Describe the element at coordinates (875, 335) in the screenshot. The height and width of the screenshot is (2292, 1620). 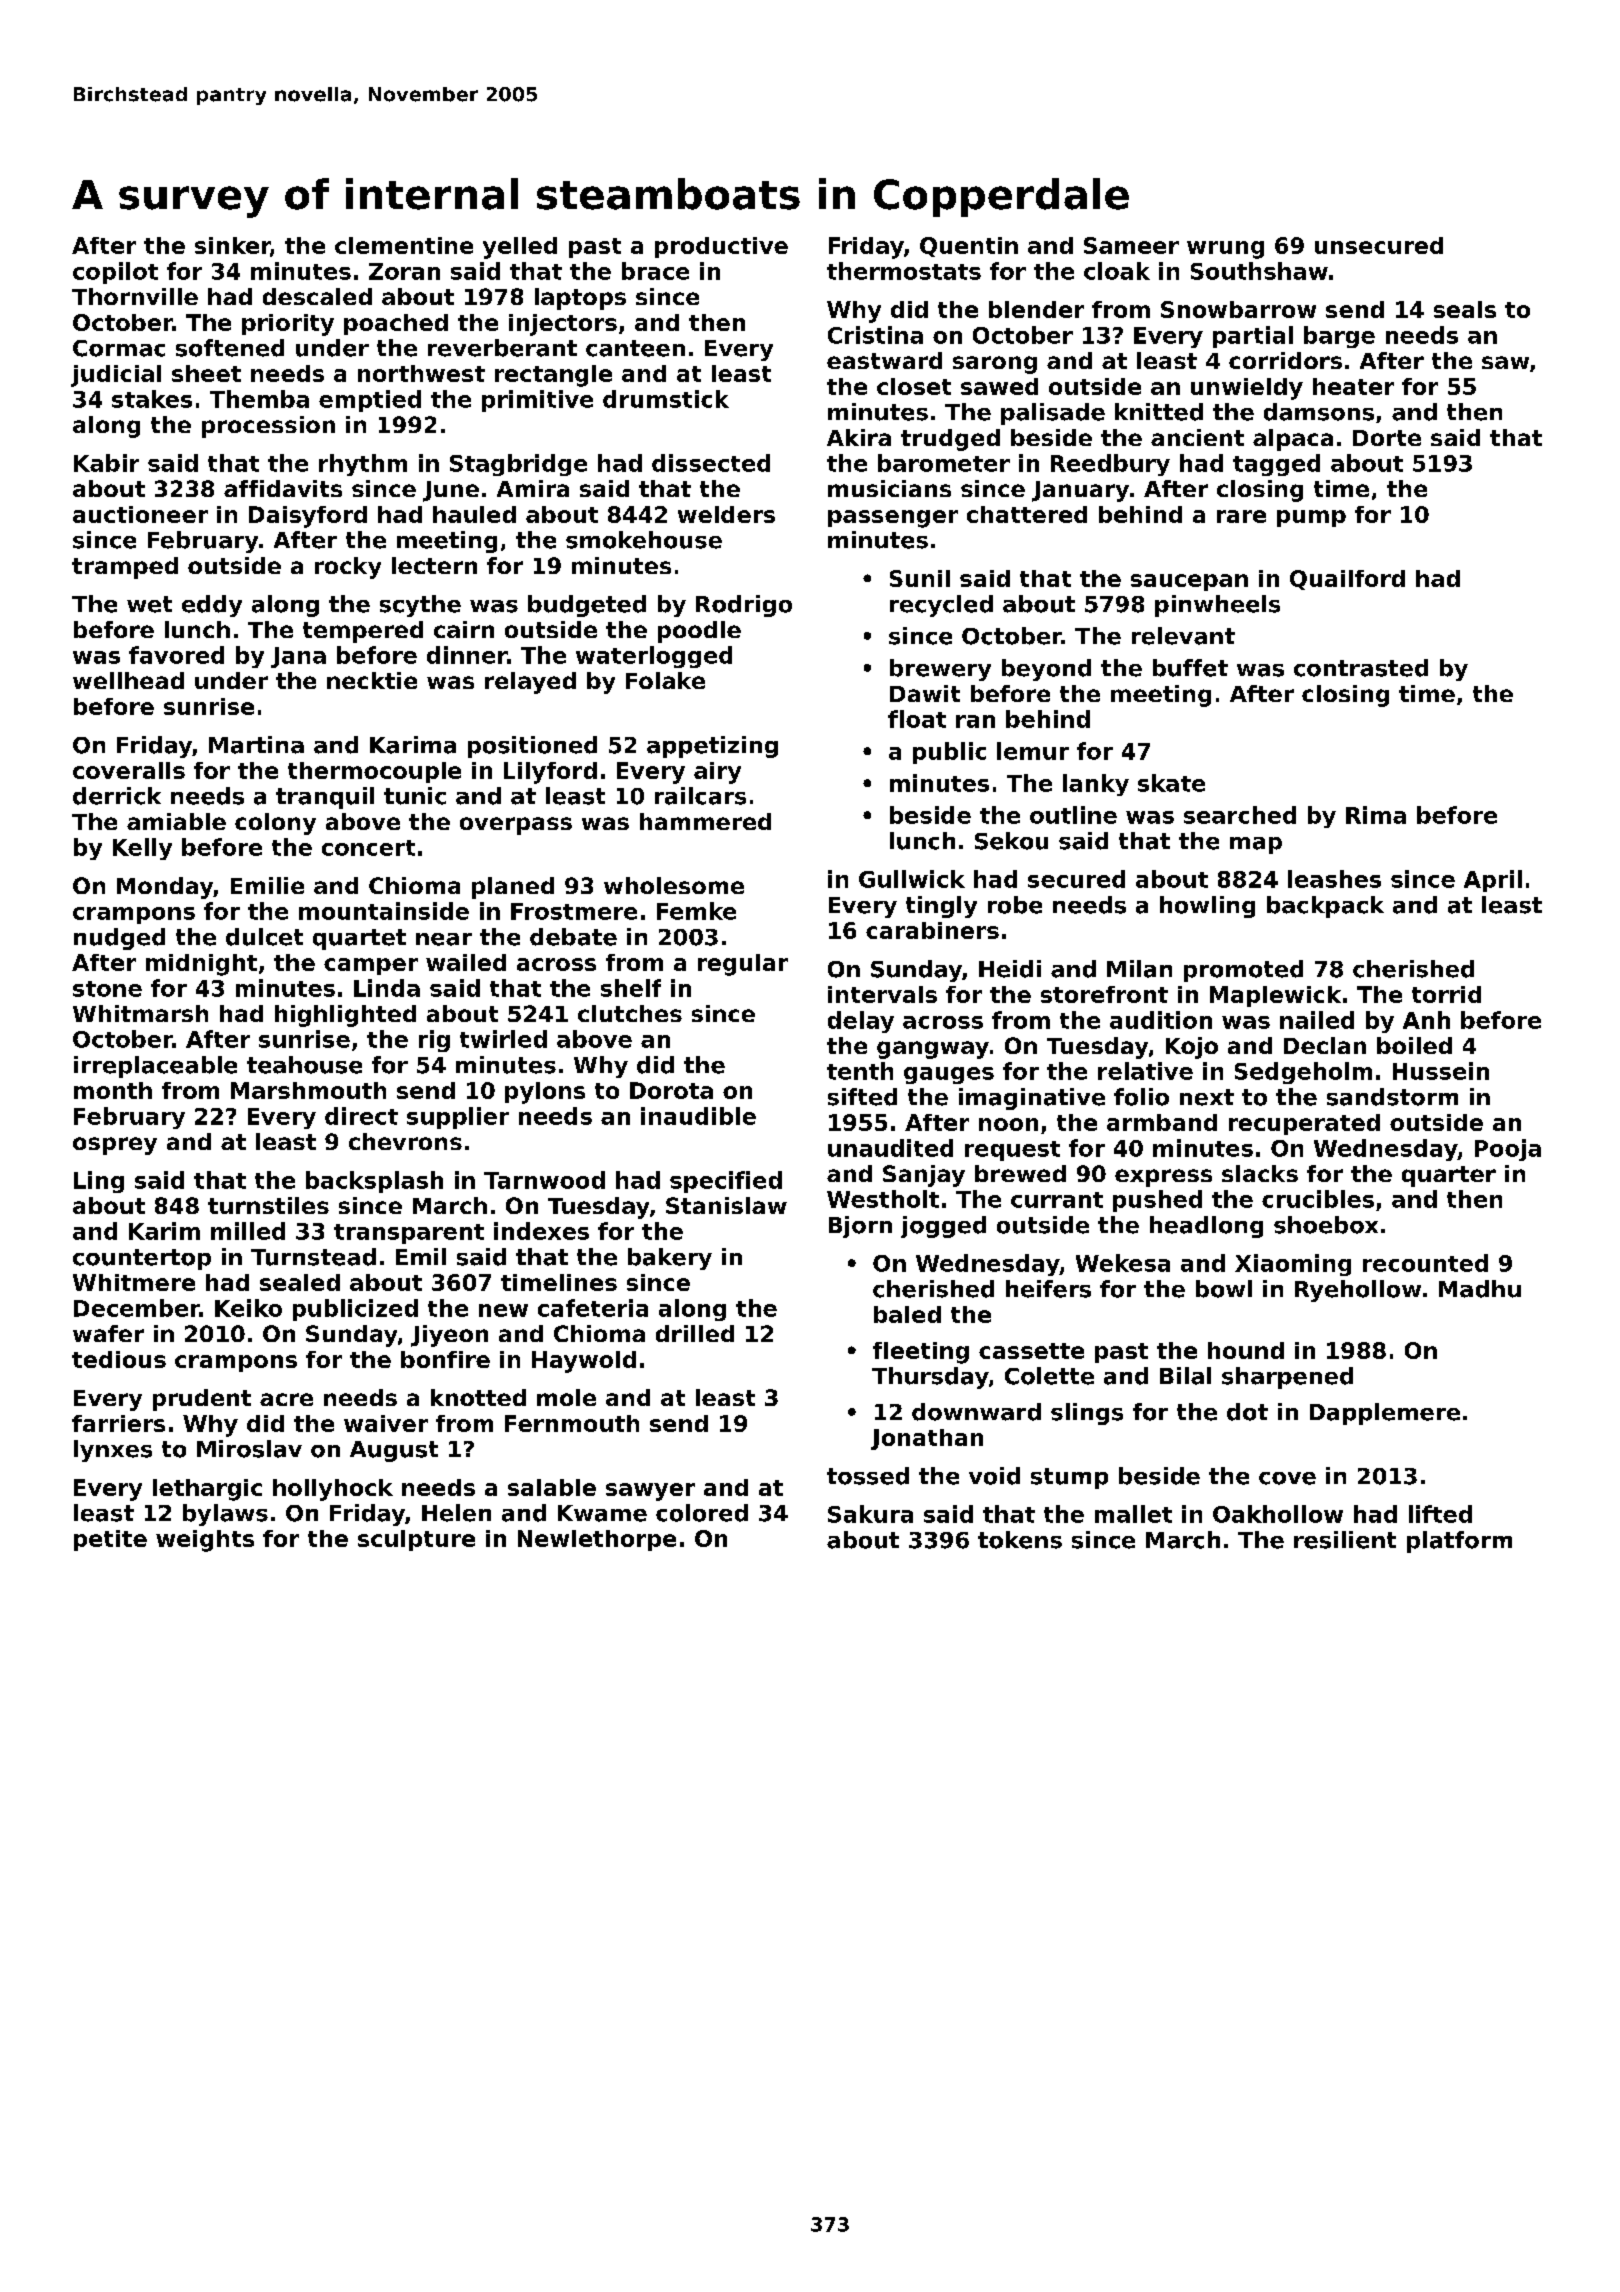
I see `Cristina` at that location.
